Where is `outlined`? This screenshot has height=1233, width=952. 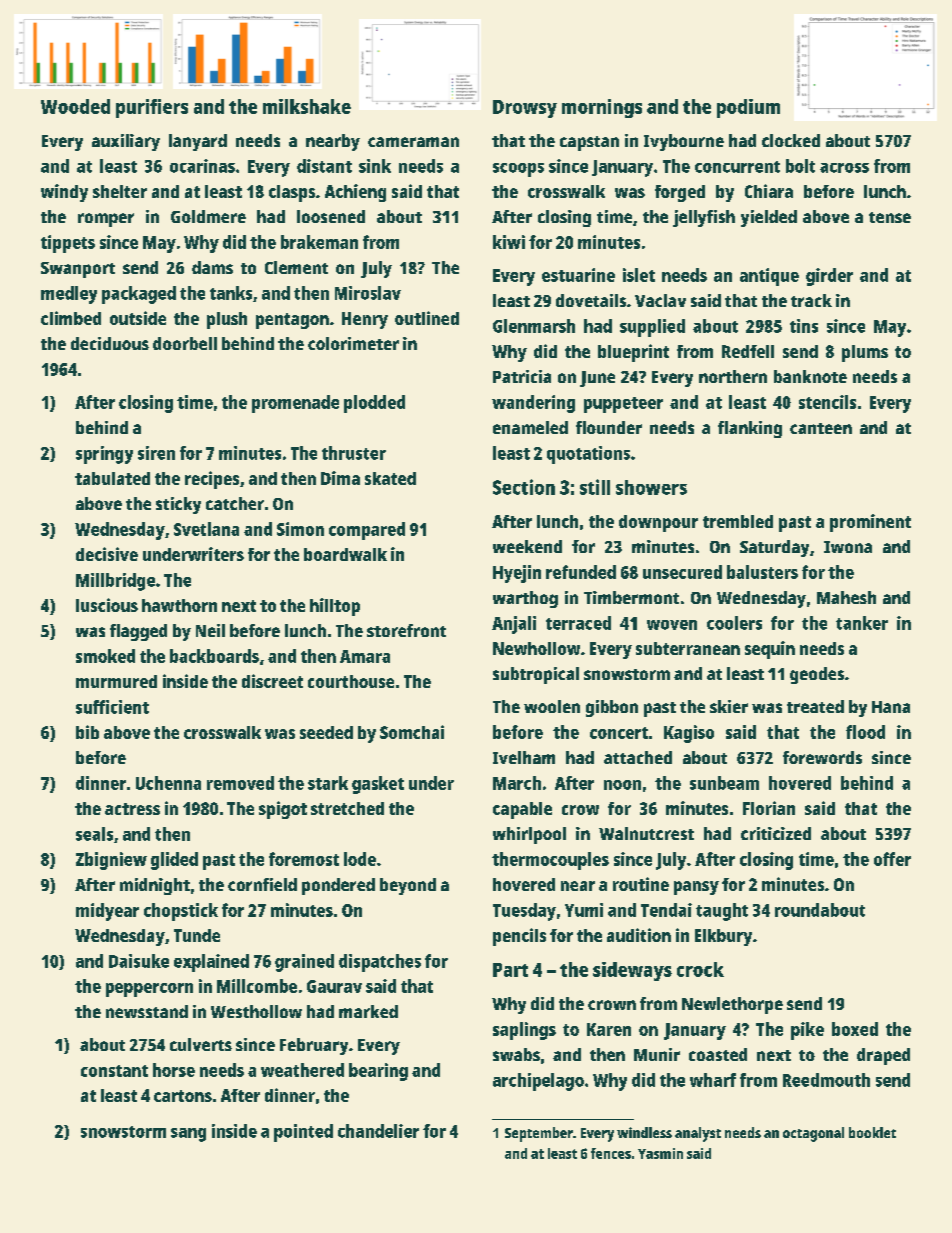 outlined is located at coordinates (427, 318).
